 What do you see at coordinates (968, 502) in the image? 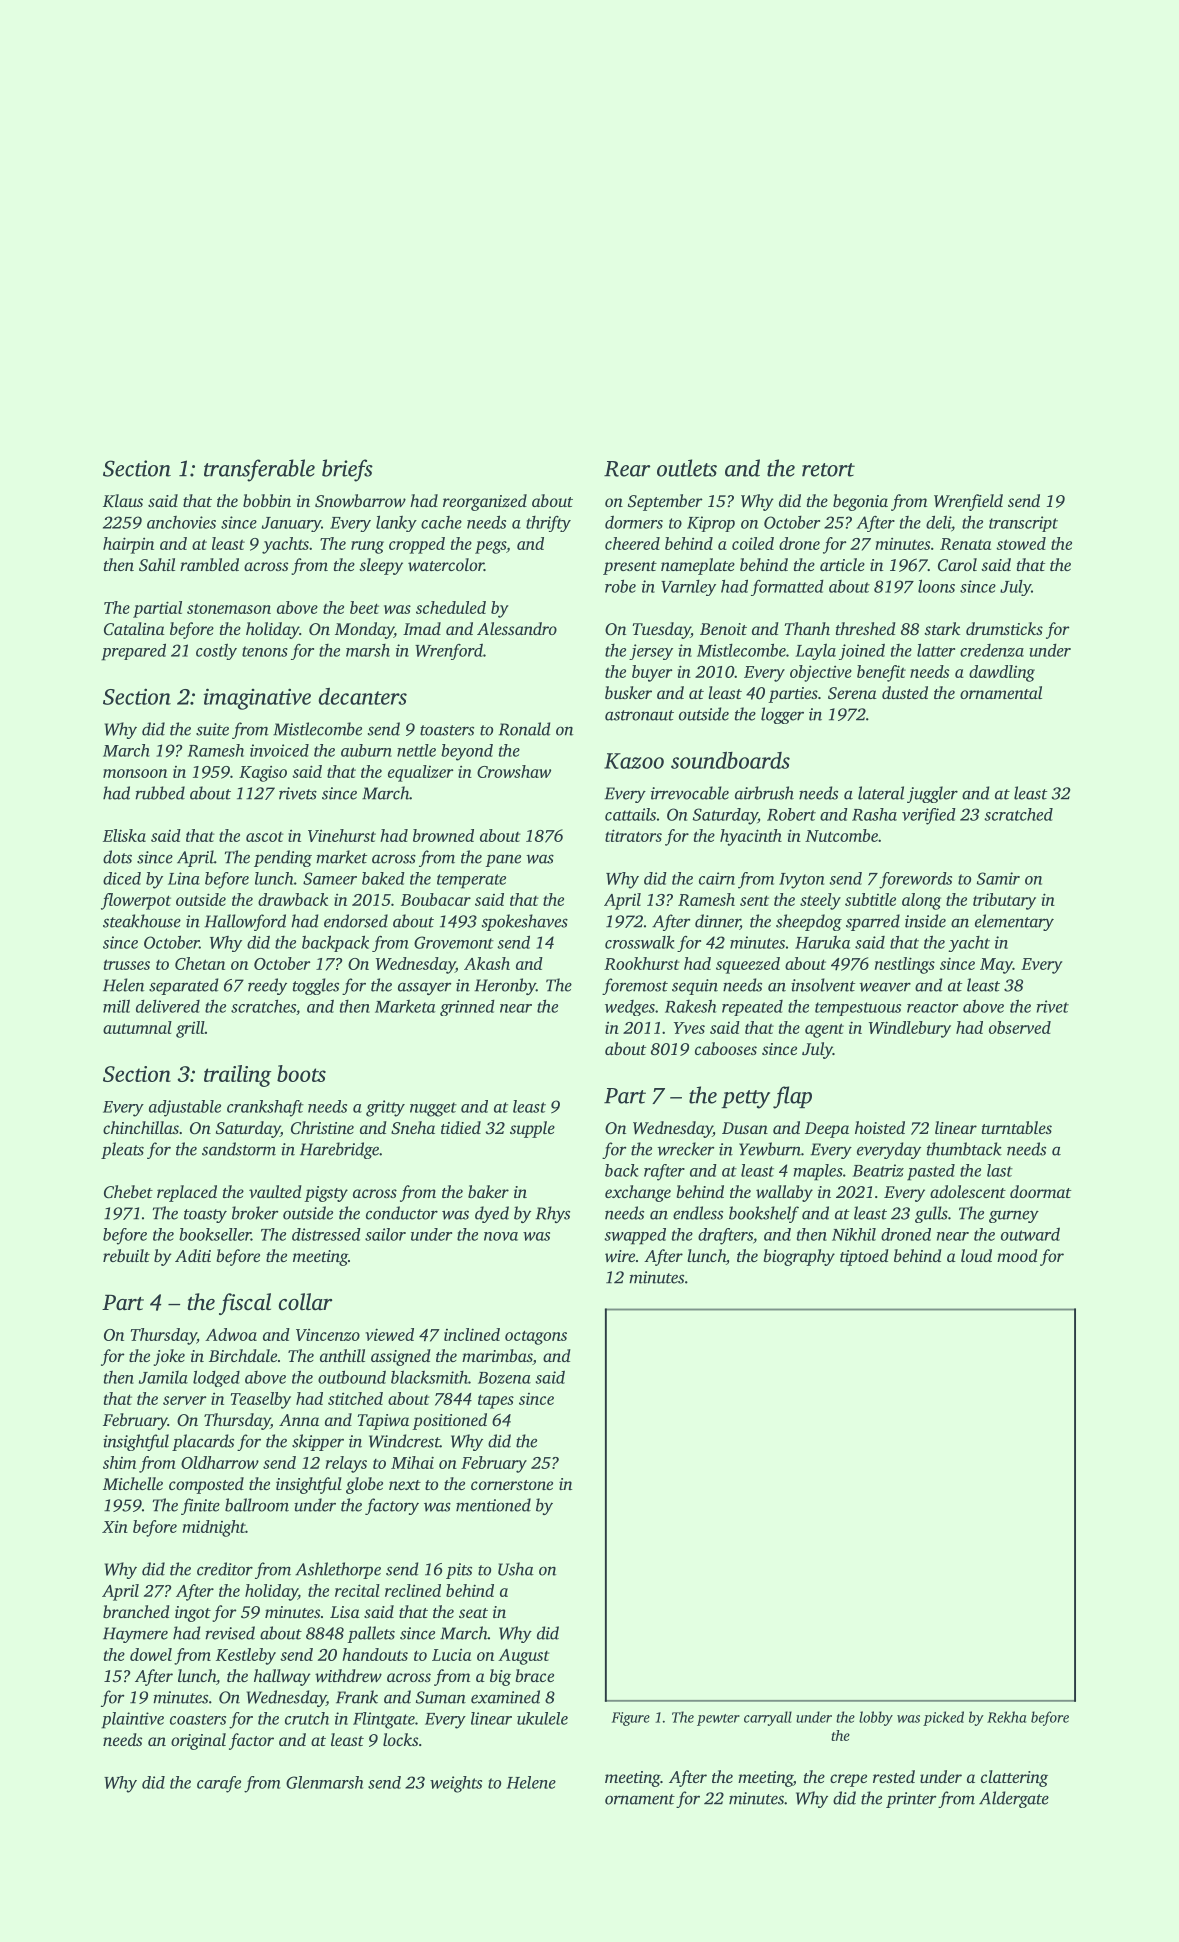
I see `Wrenfield` at bounding box center [968, 502].
